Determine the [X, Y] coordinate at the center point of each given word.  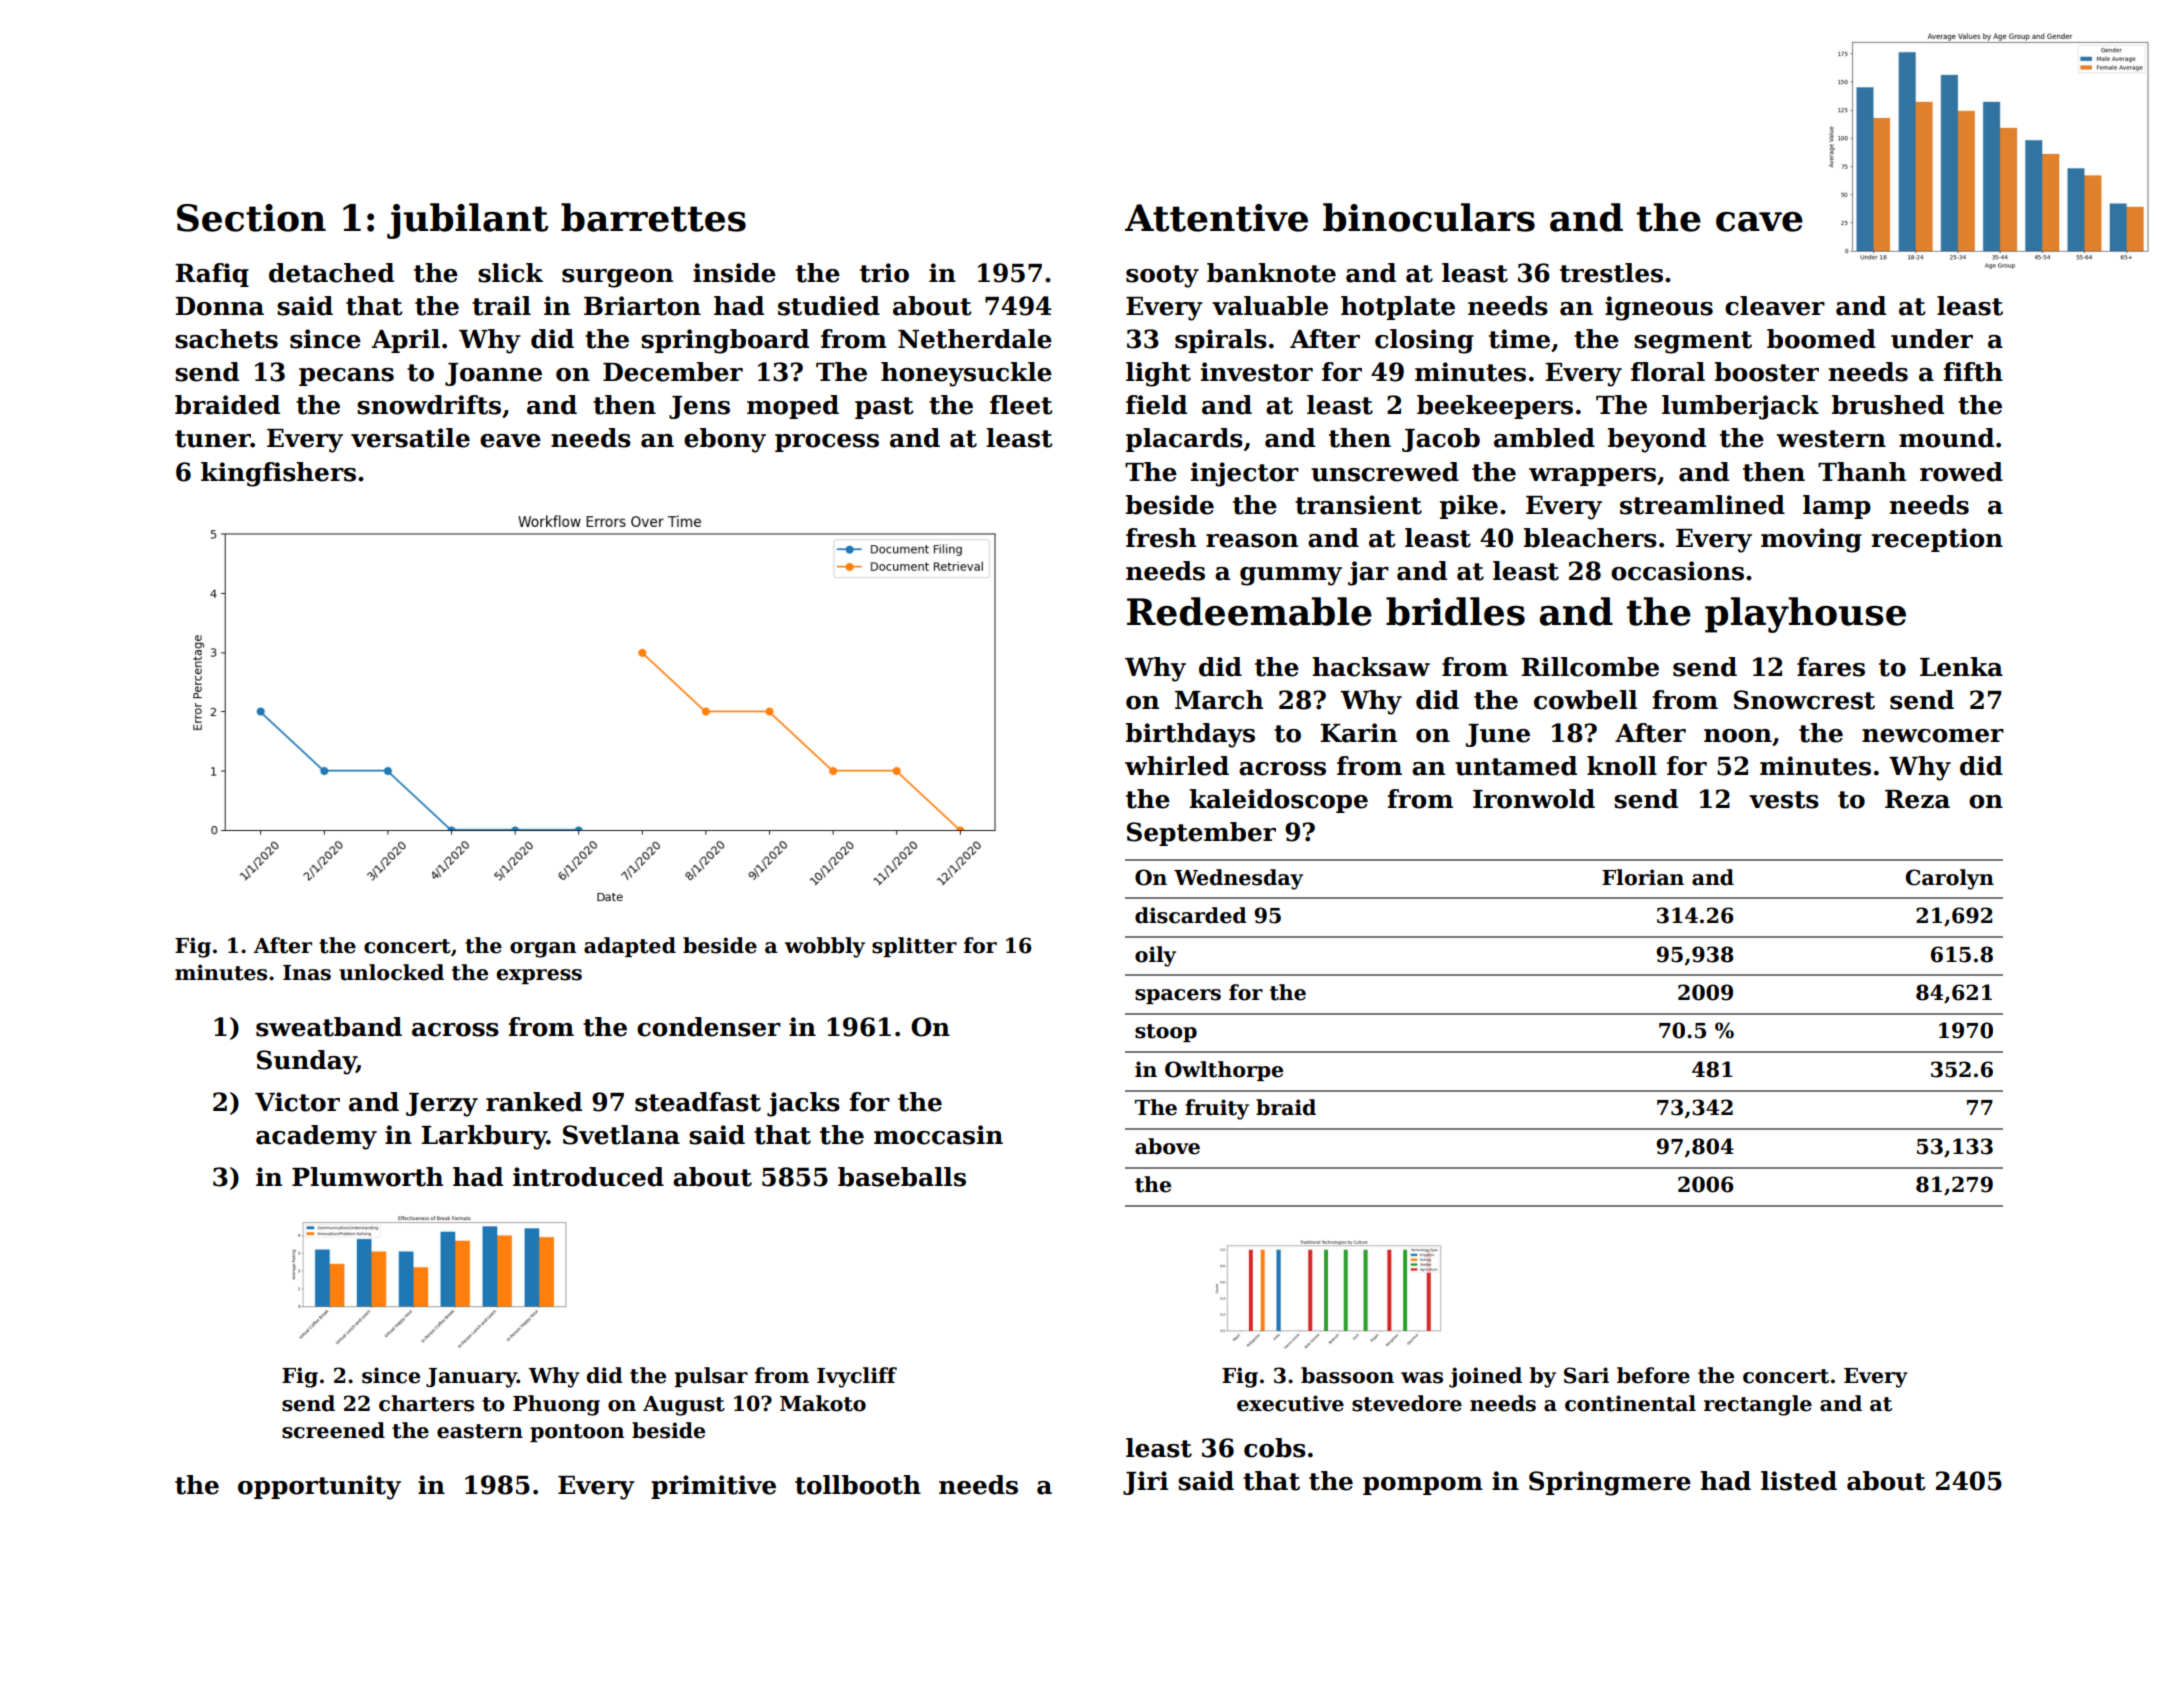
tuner [213, 439]
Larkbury [484, 1137]
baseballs [902, 1177]
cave [1759, 222]
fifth [1973, 372]
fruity [1217, 1109]
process [827, 443]
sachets [226, 339]
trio [884, 273]
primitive [713, 1487]
